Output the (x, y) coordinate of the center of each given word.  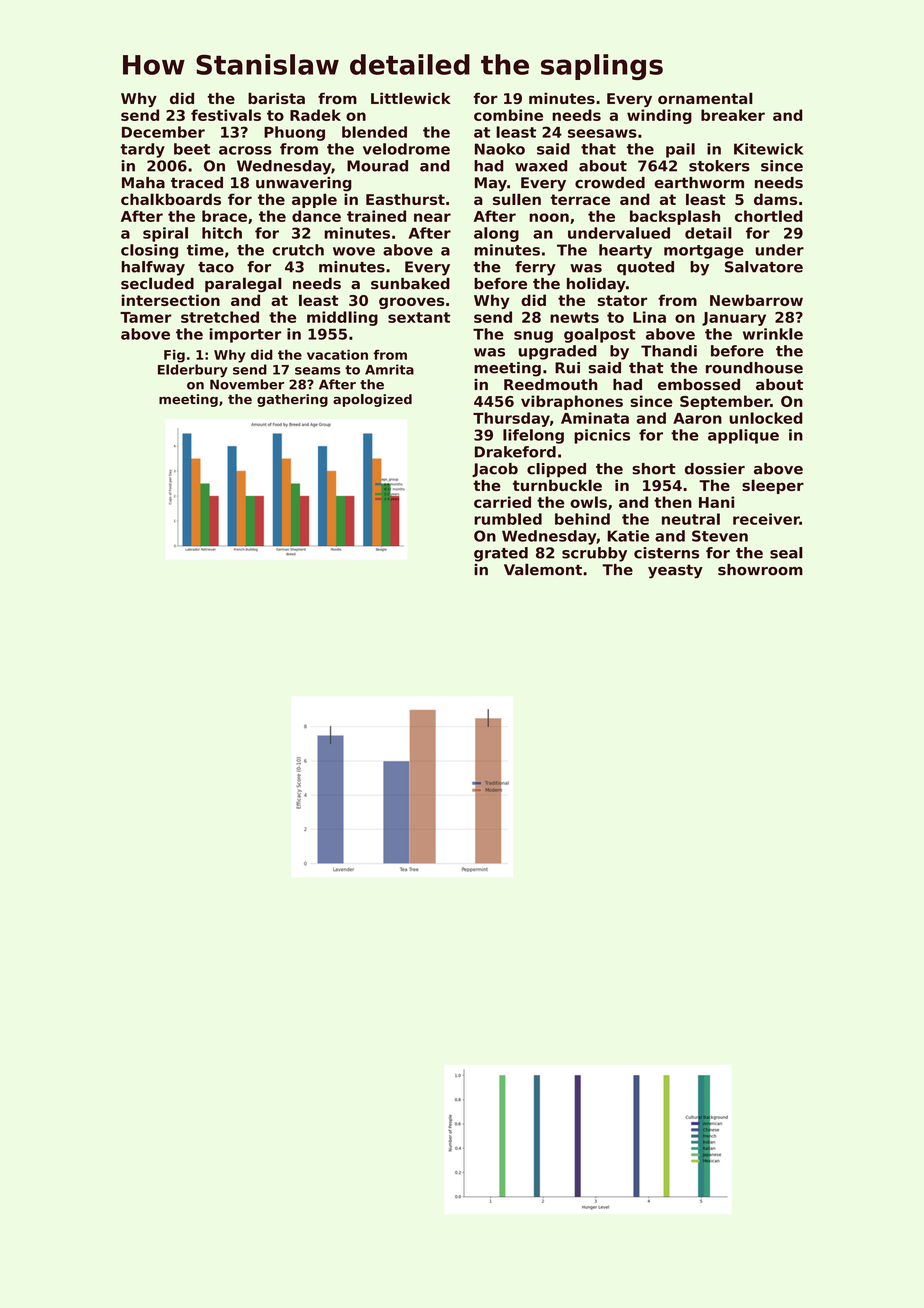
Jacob (495, 470)
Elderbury (193, 371)
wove (354, 251)
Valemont (543, 569)
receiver (766, 519)
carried (502, 502)
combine (508, 115)
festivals (226, 115)
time (205, 250)
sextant (419, 317)
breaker (733, 115)
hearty (625, 251)
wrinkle (773, 334)
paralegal (243, 284)
